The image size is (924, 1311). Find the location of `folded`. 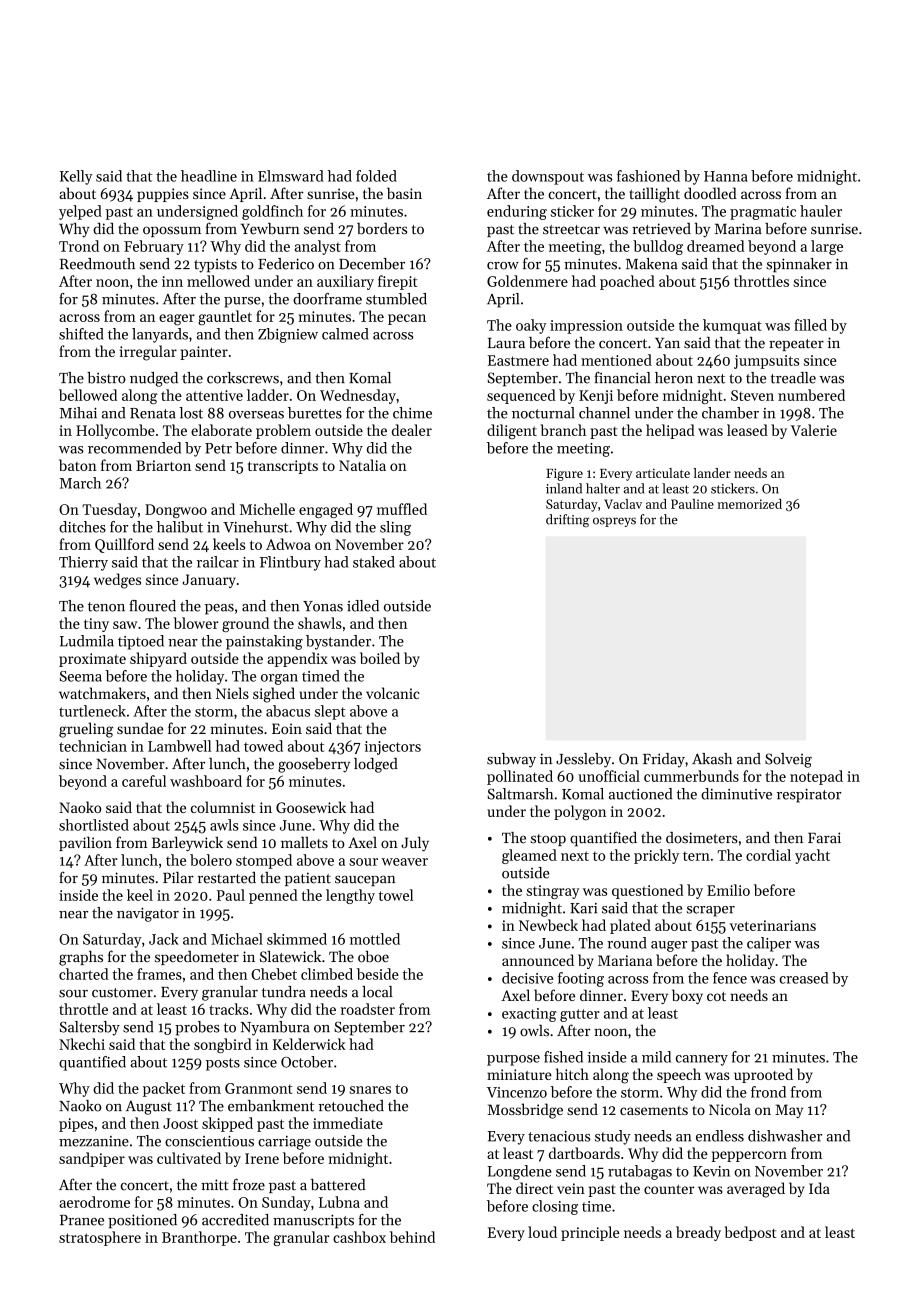

folded is located at coordinates (376, 176).
